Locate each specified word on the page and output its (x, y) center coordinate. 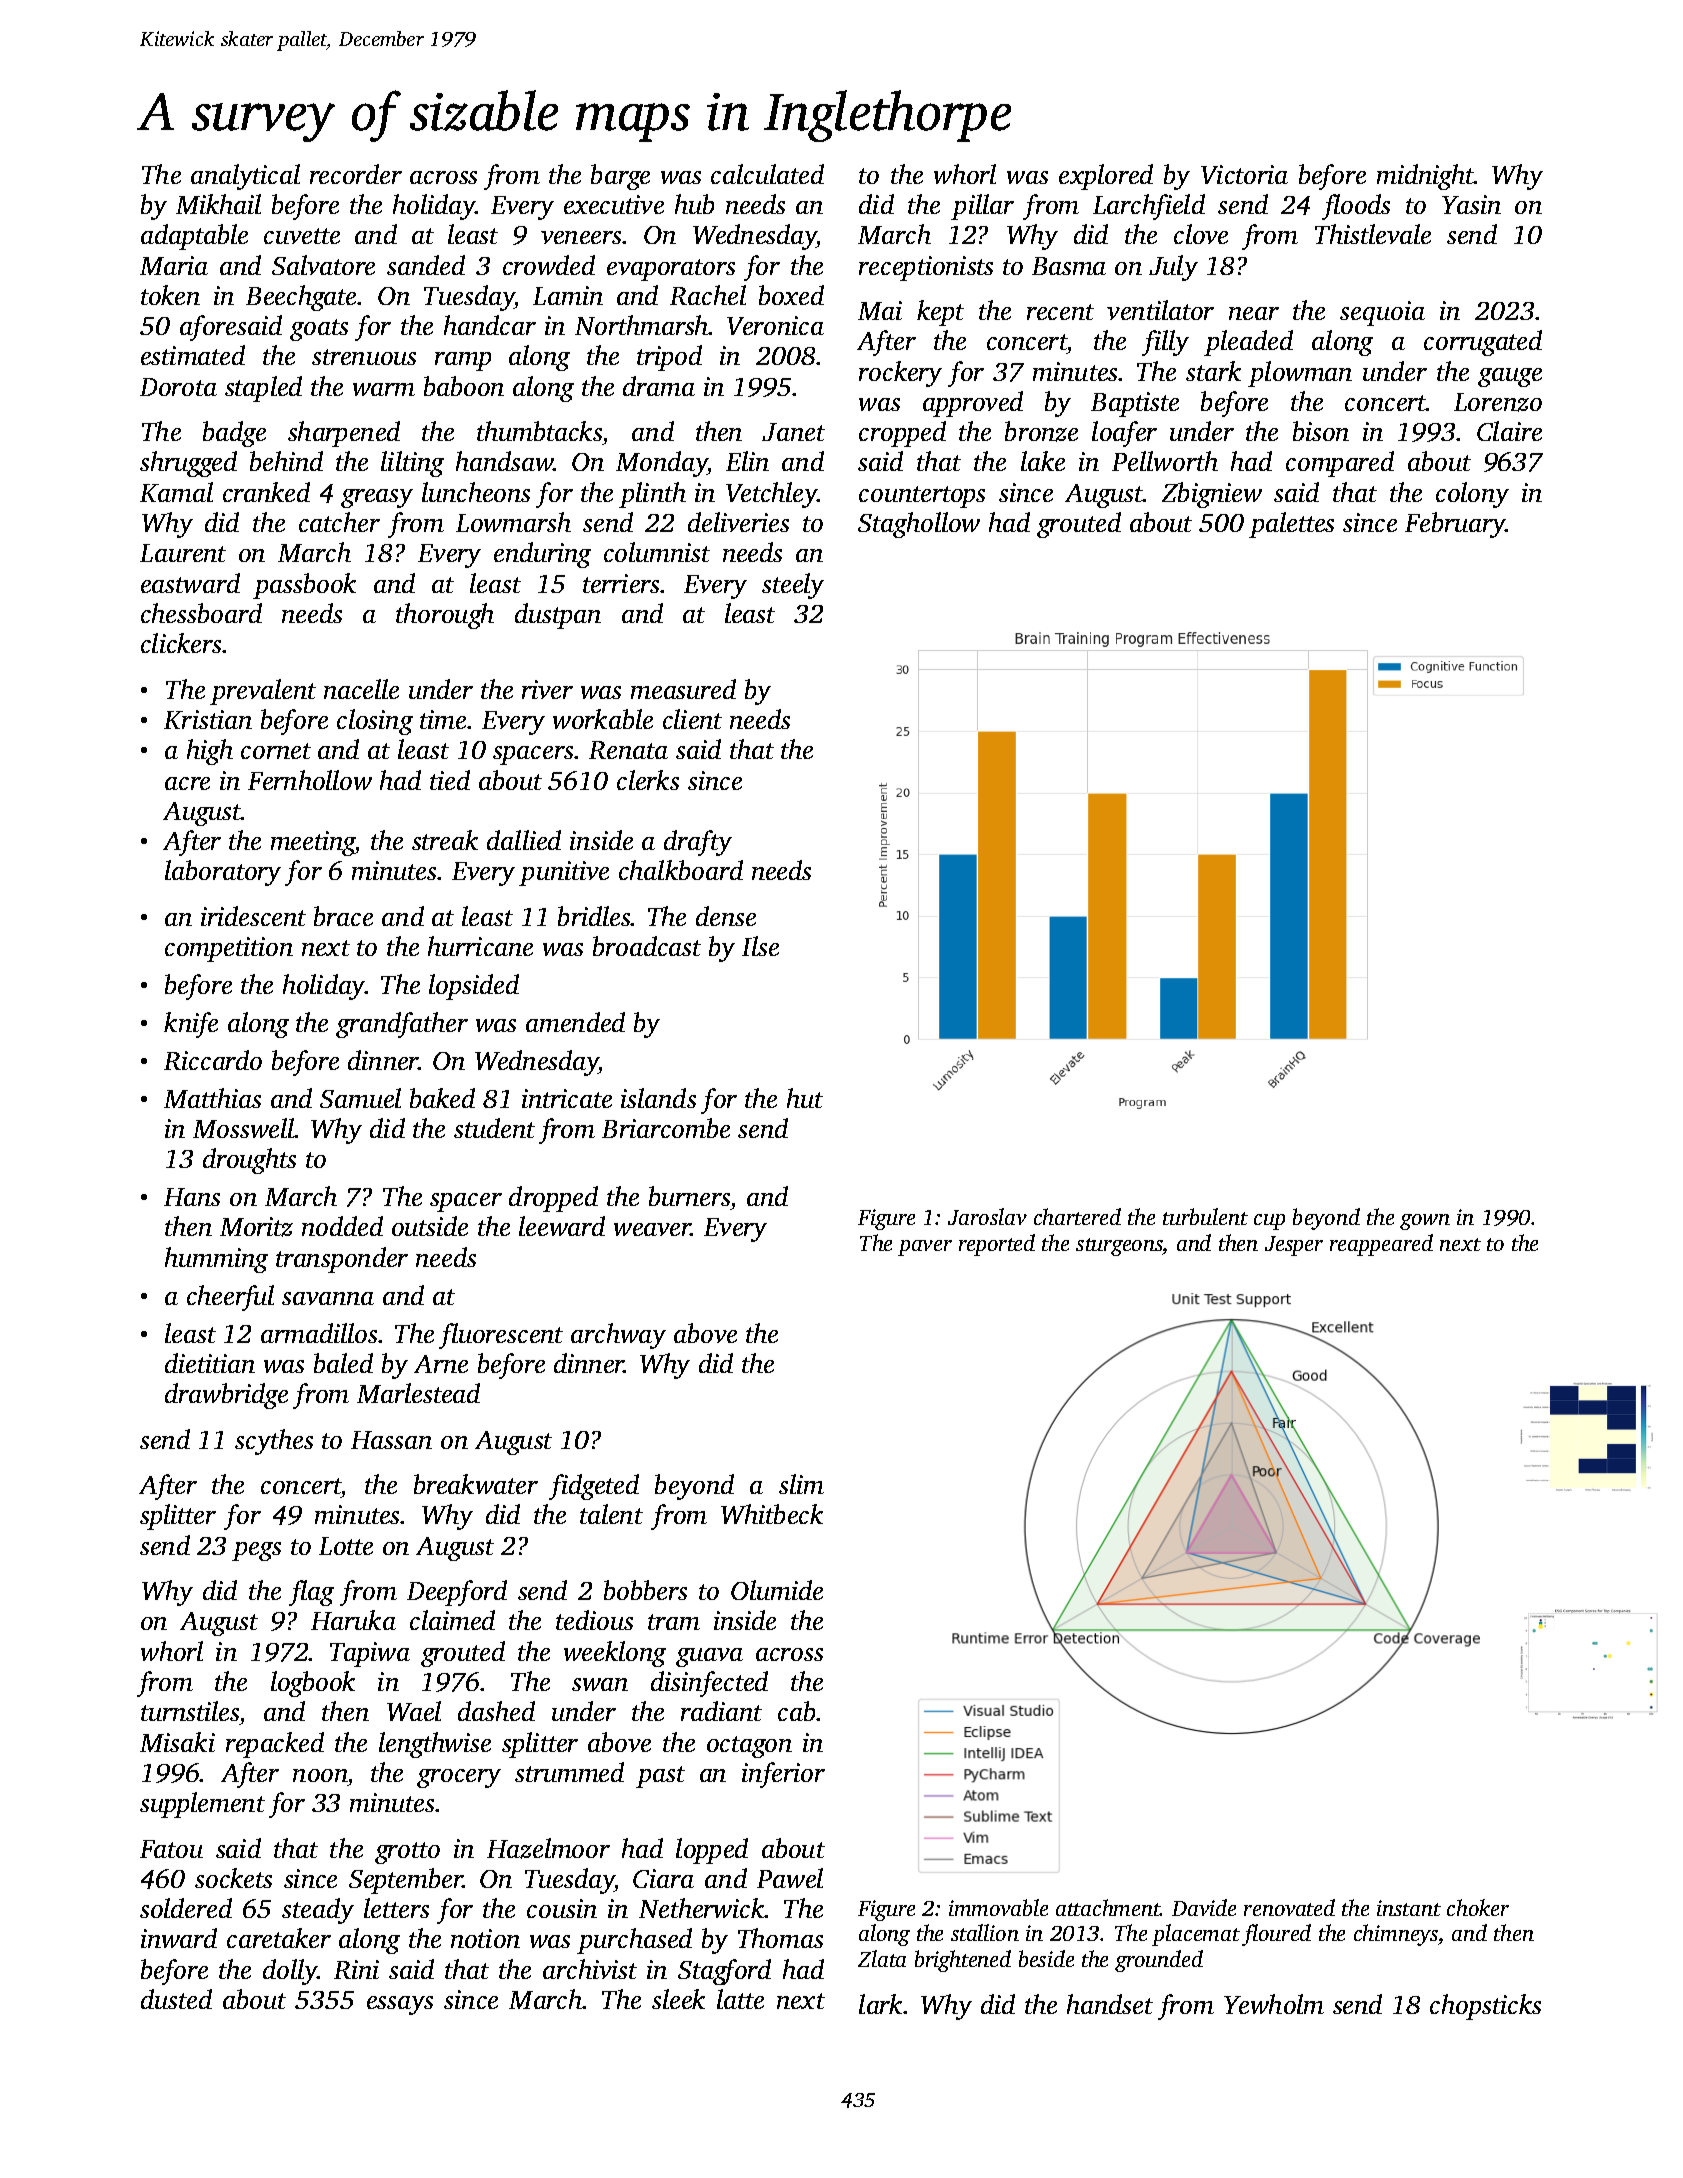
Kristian (208, 719)
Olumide (777, 1590)
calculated (767, 174)
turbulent (1205, 1216)
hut (805, 1098)
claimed (452, 1620)
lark (881, 2004)
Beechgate (301, 298)
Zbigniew (1212, 495)
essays (400, 2005)
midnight (1425, 177)
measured (683, 689)
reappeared (1381, 1245)
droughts (249, 1161)
